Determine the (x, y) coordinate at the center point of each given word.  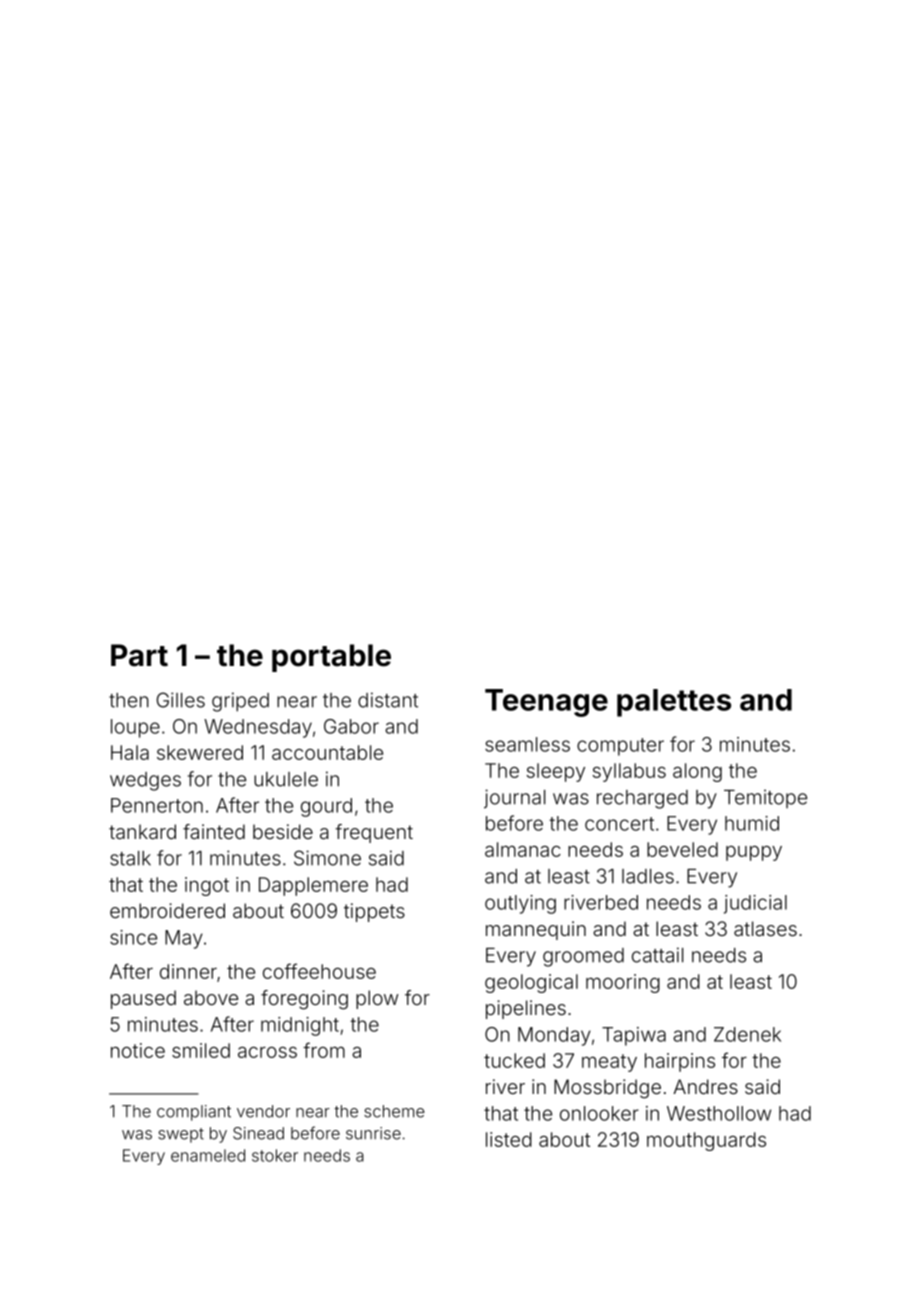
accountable (327, 752)
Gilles (181, 700)
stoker (275, 1155)
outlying (520, 904)
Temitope (765, 798)
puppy (754, 853)
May (184, 939)
